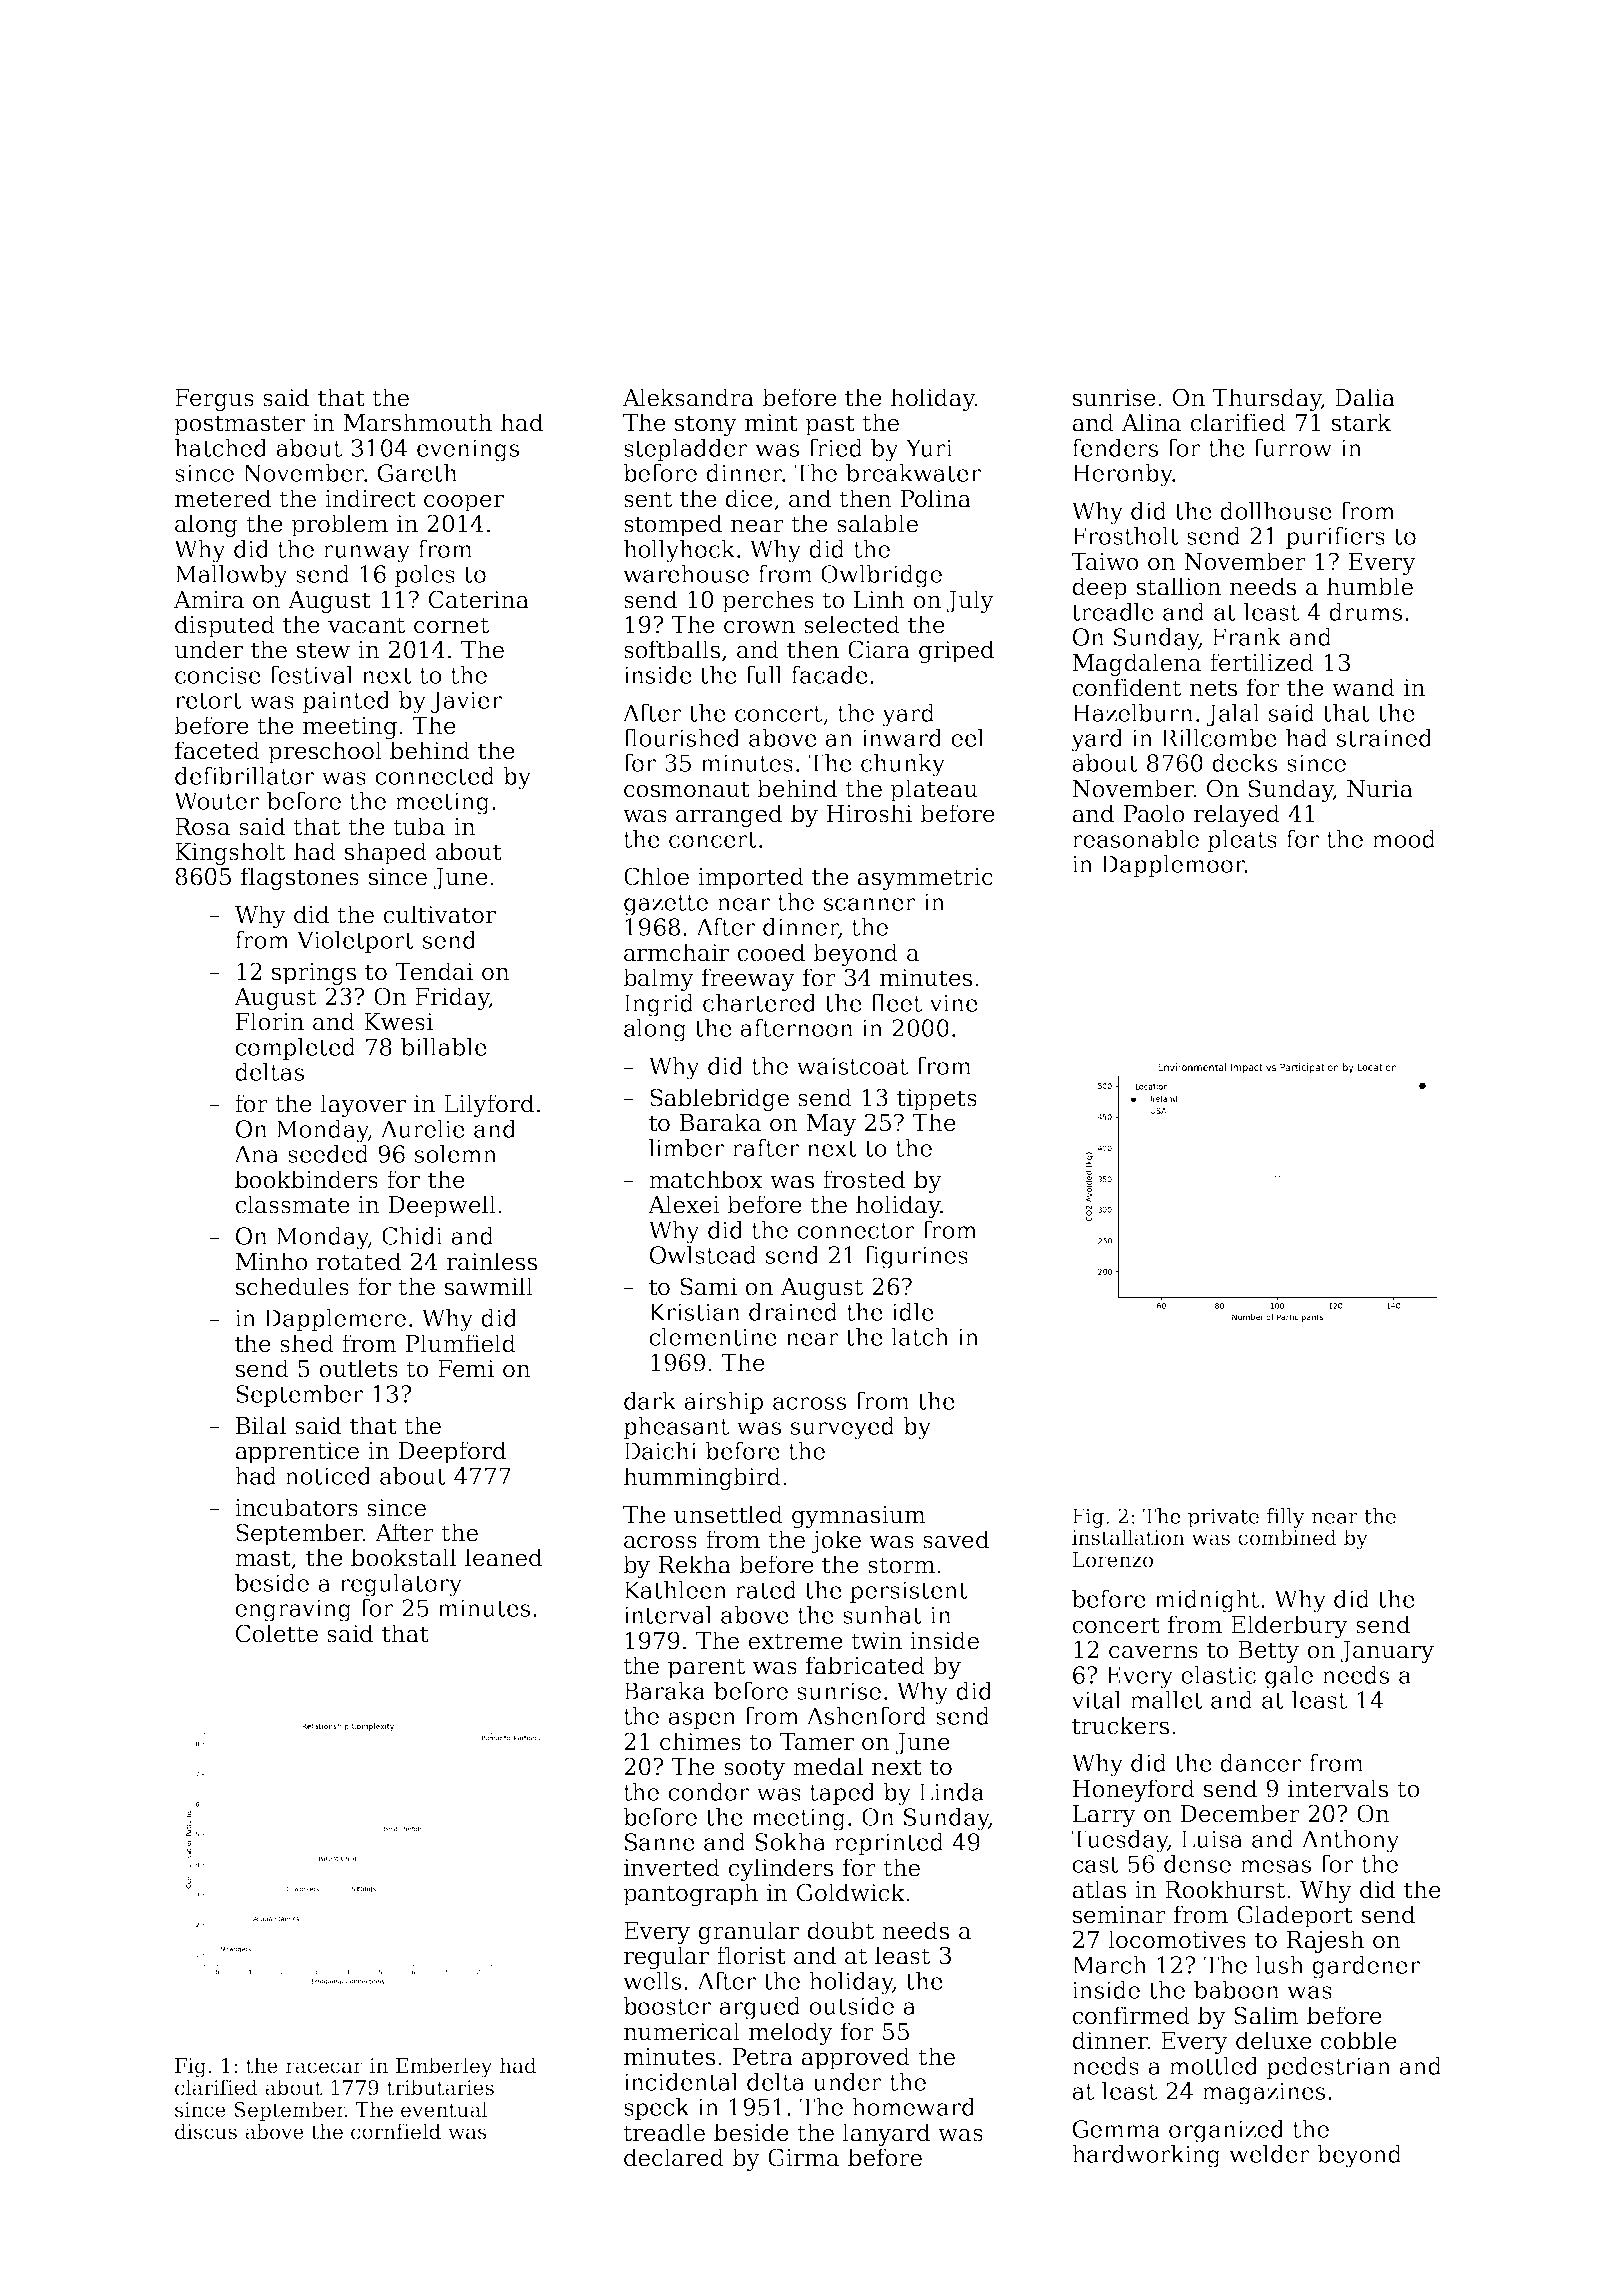  What do you see at coordinates (358, 1368) in the screenshot?
I see `outlets` at bounding box center [358, 1368].
